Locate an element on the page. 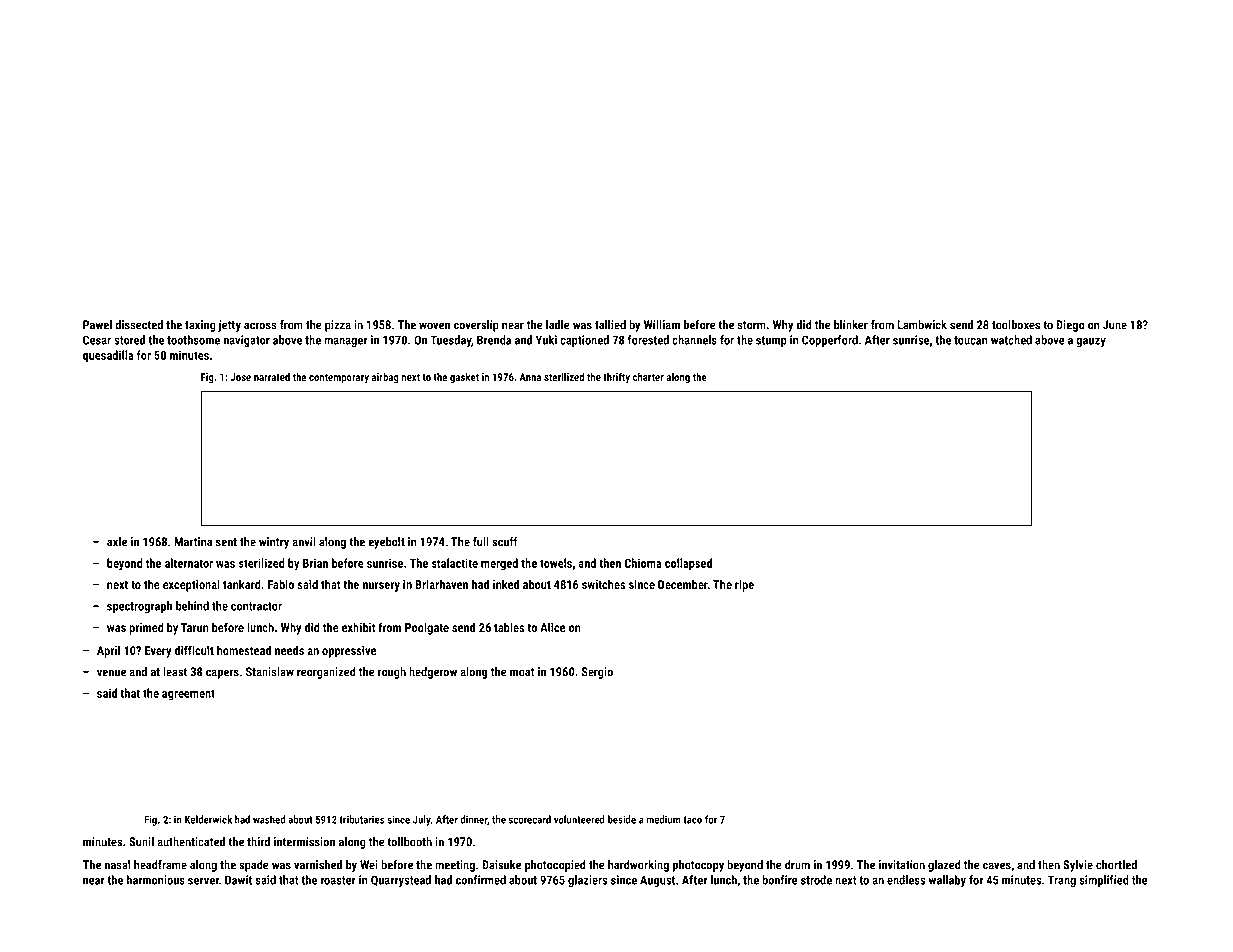 The width and height of the document is (1233, 952). harmonious is located at coordinates (156, 880).
